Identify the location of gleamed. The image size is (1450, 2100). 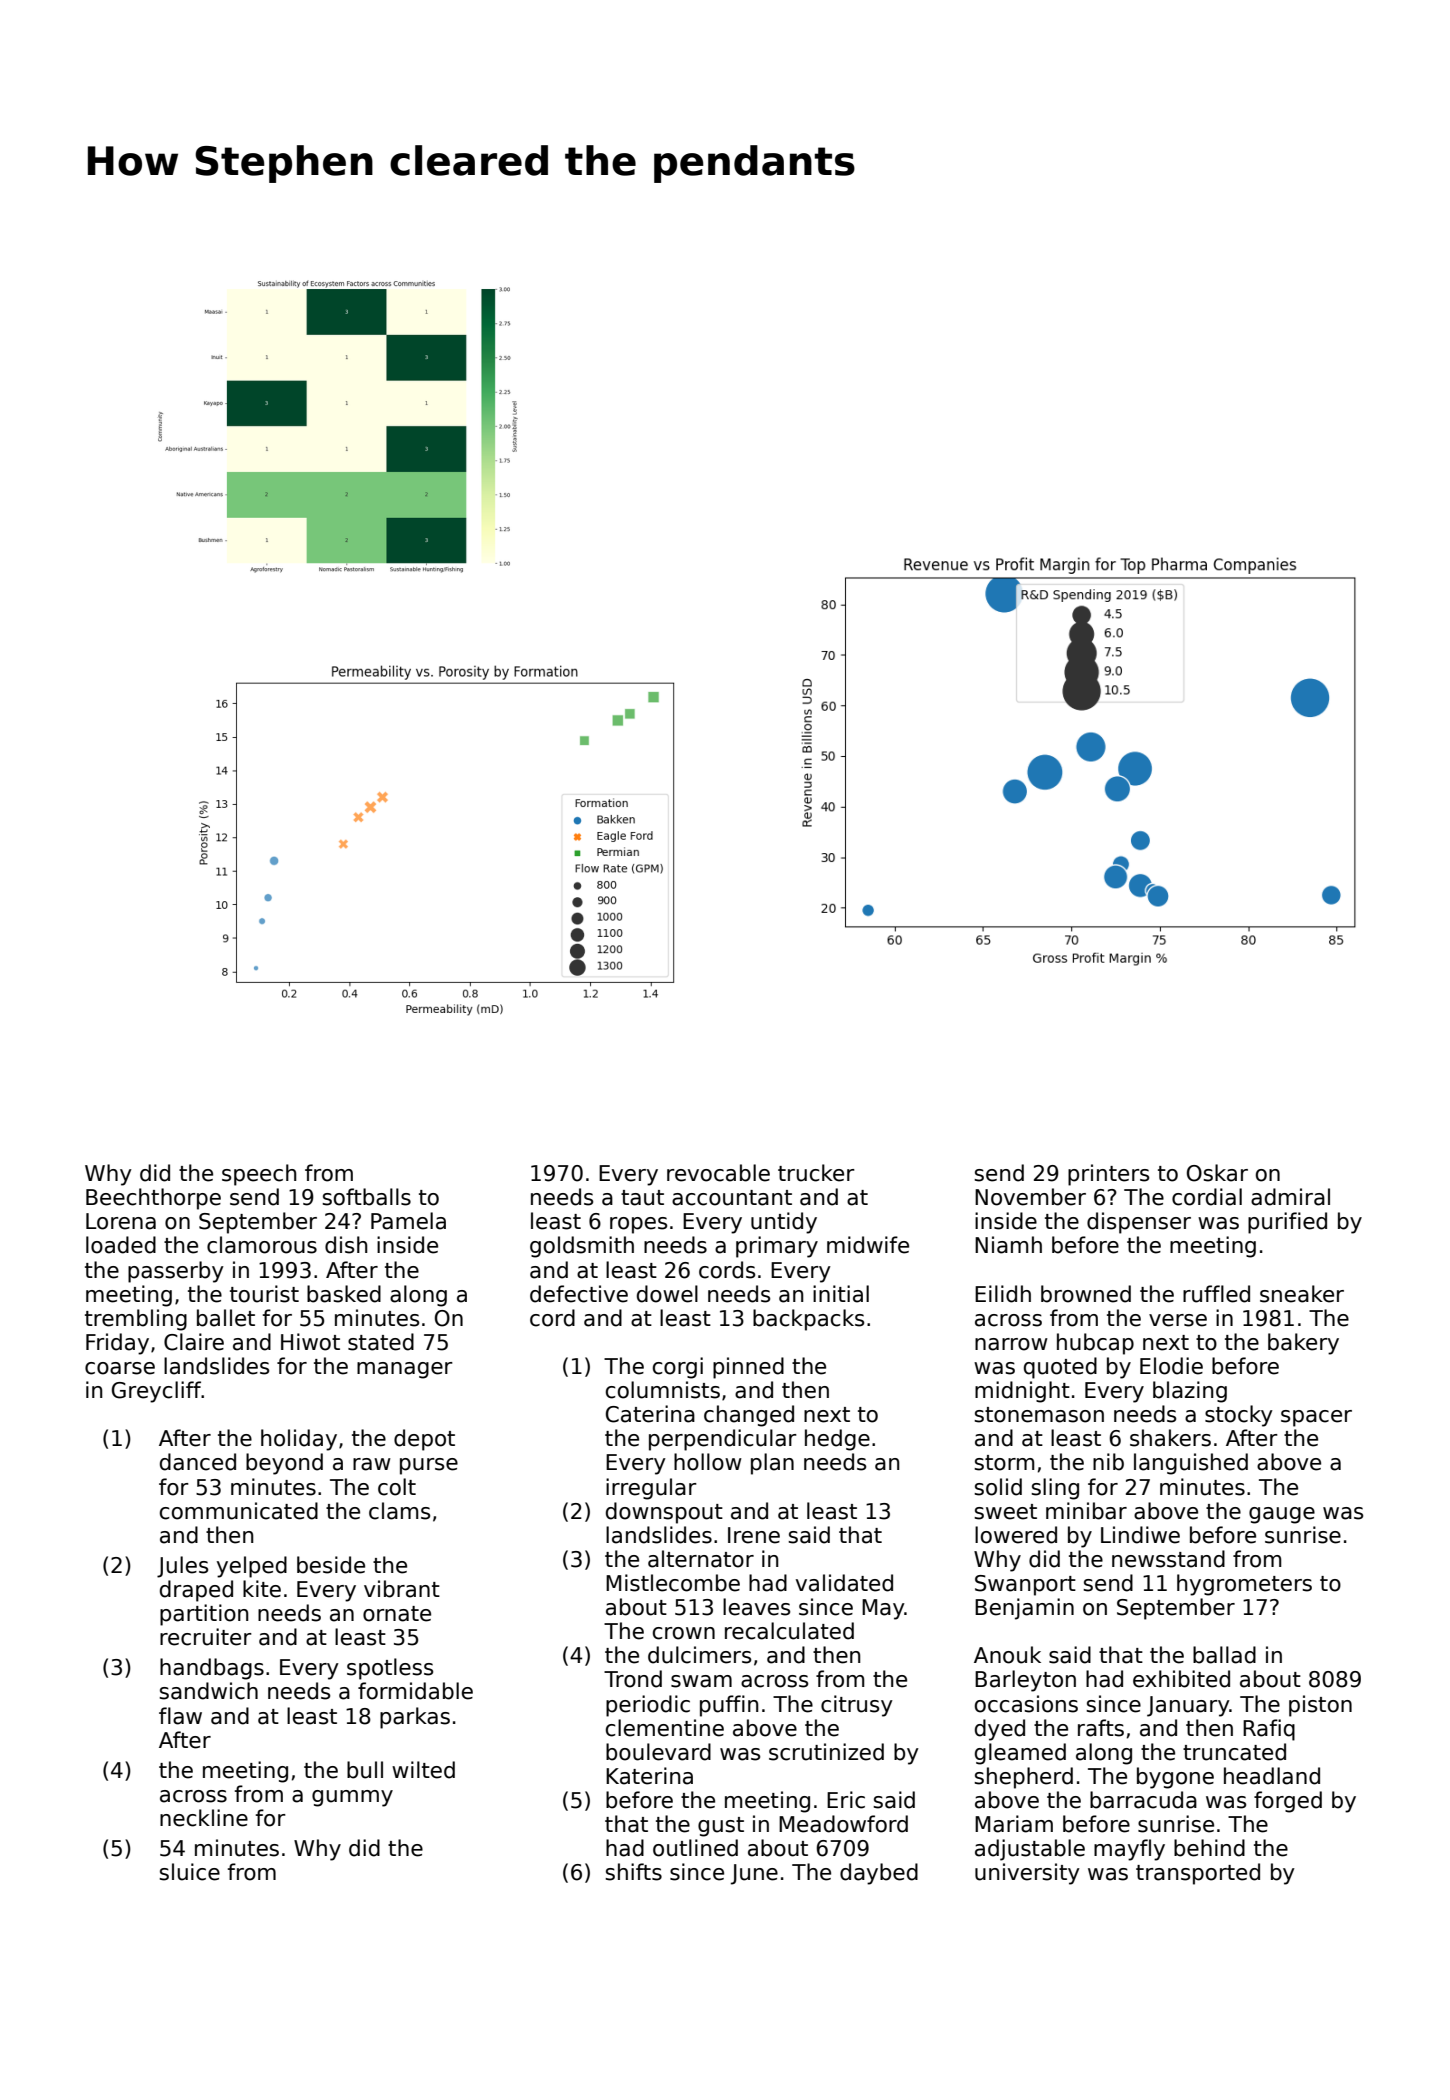
(1020, 1754).
